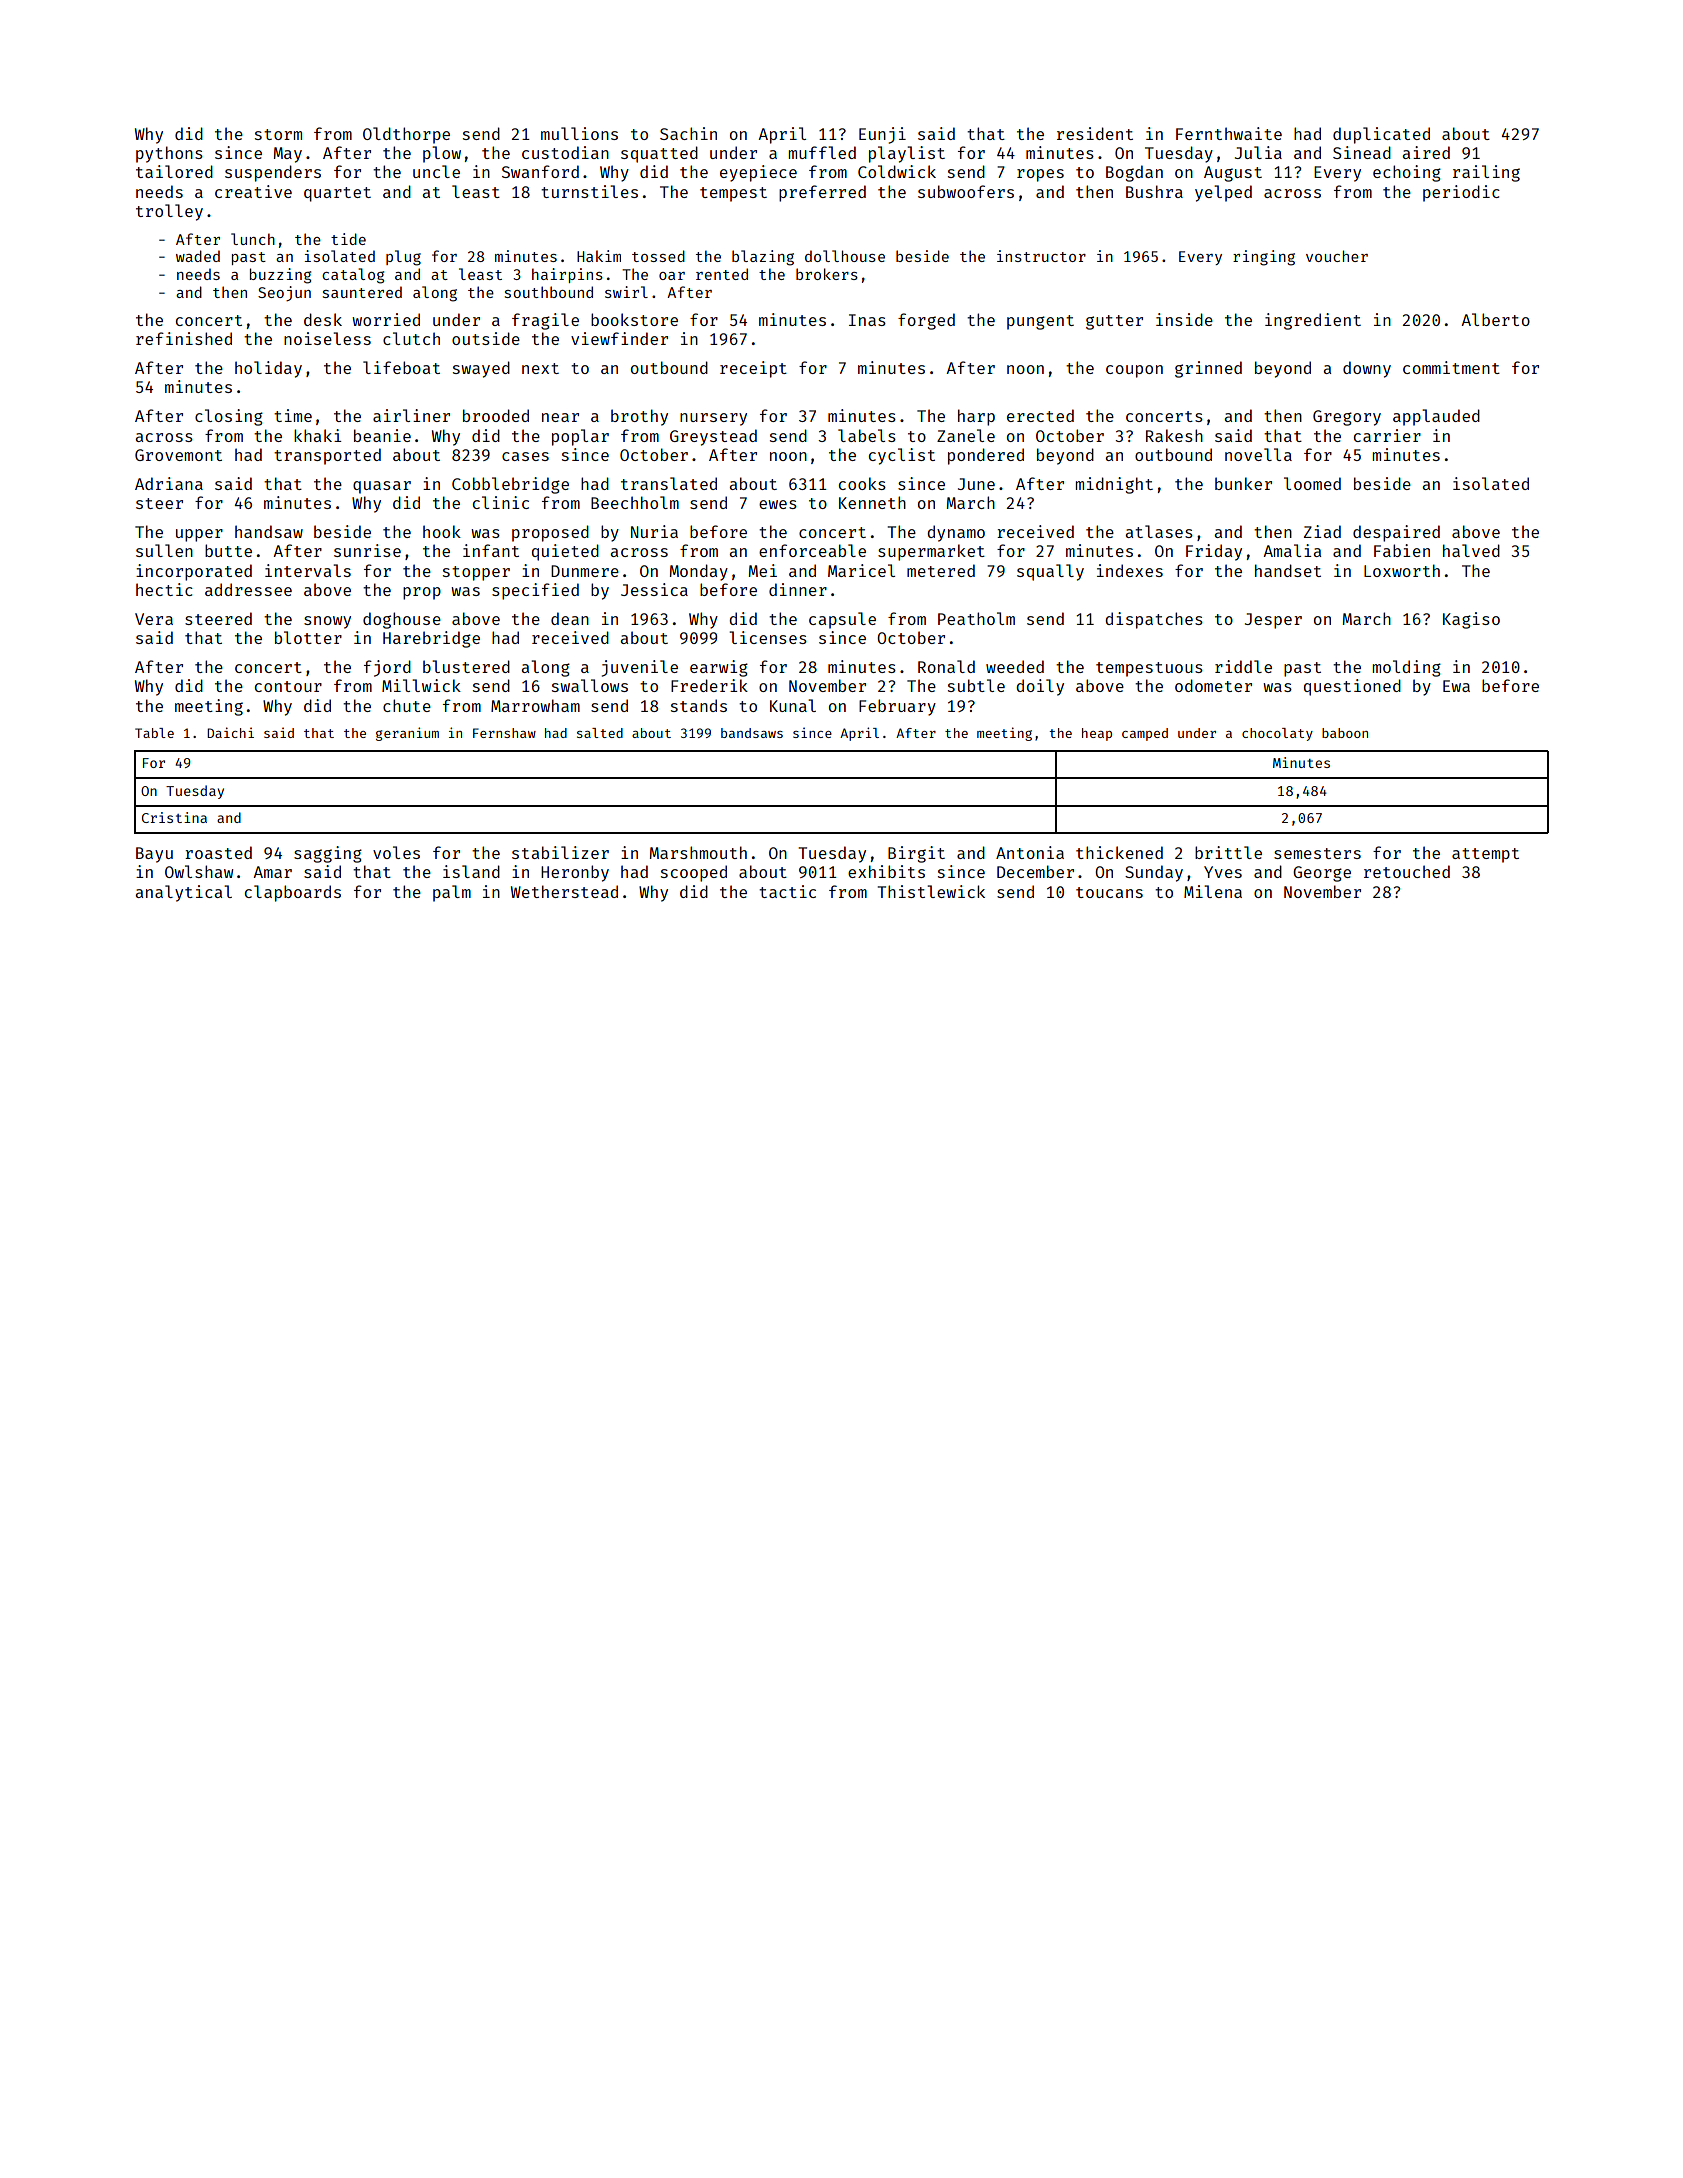  Describe the element at coordinates (1145, 734) in the screenshot. I see `camped` at that location.
